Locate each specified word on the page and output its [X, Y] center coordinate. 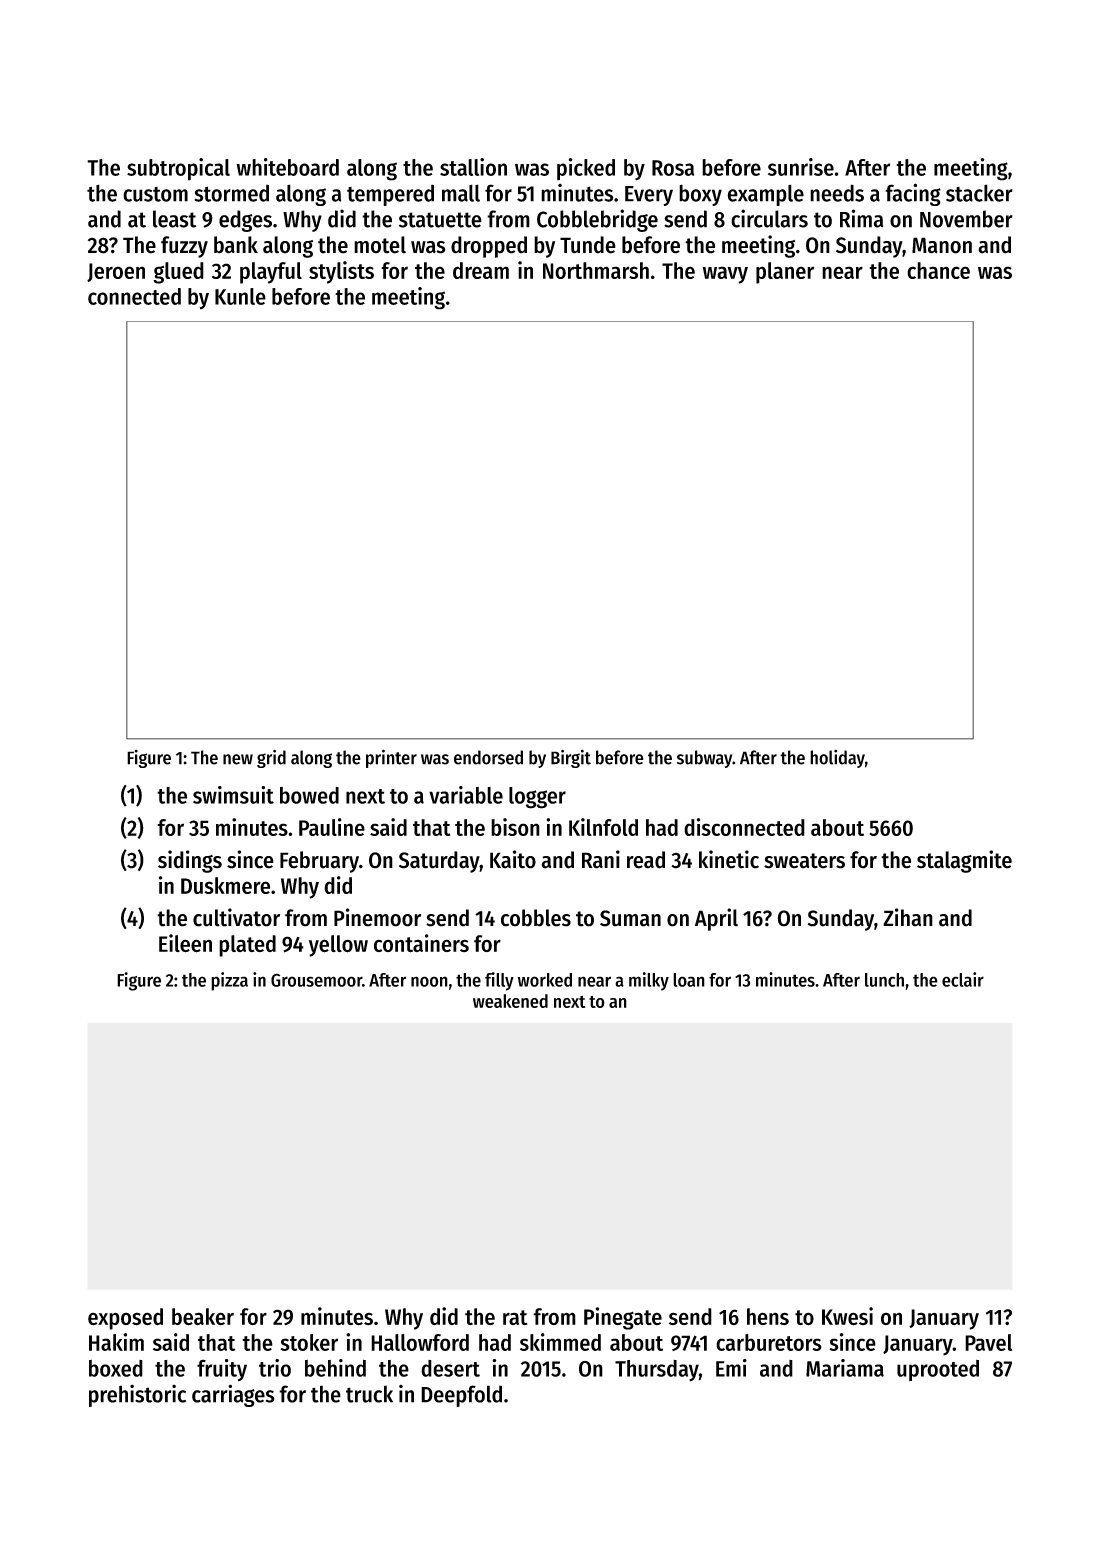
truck [369, 1394]
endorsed [488, 757]
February [319, 862]
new [238, 759]
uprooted [938, 1370]
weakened [510, 1001]
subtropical [178, 169]
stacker [979, 193]
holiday [837, 759]
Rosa [673, 168]
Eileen [185, 943]
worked [545, 980]
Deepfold [461, 1396]
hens [768, 1316]
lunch [884, 980]
